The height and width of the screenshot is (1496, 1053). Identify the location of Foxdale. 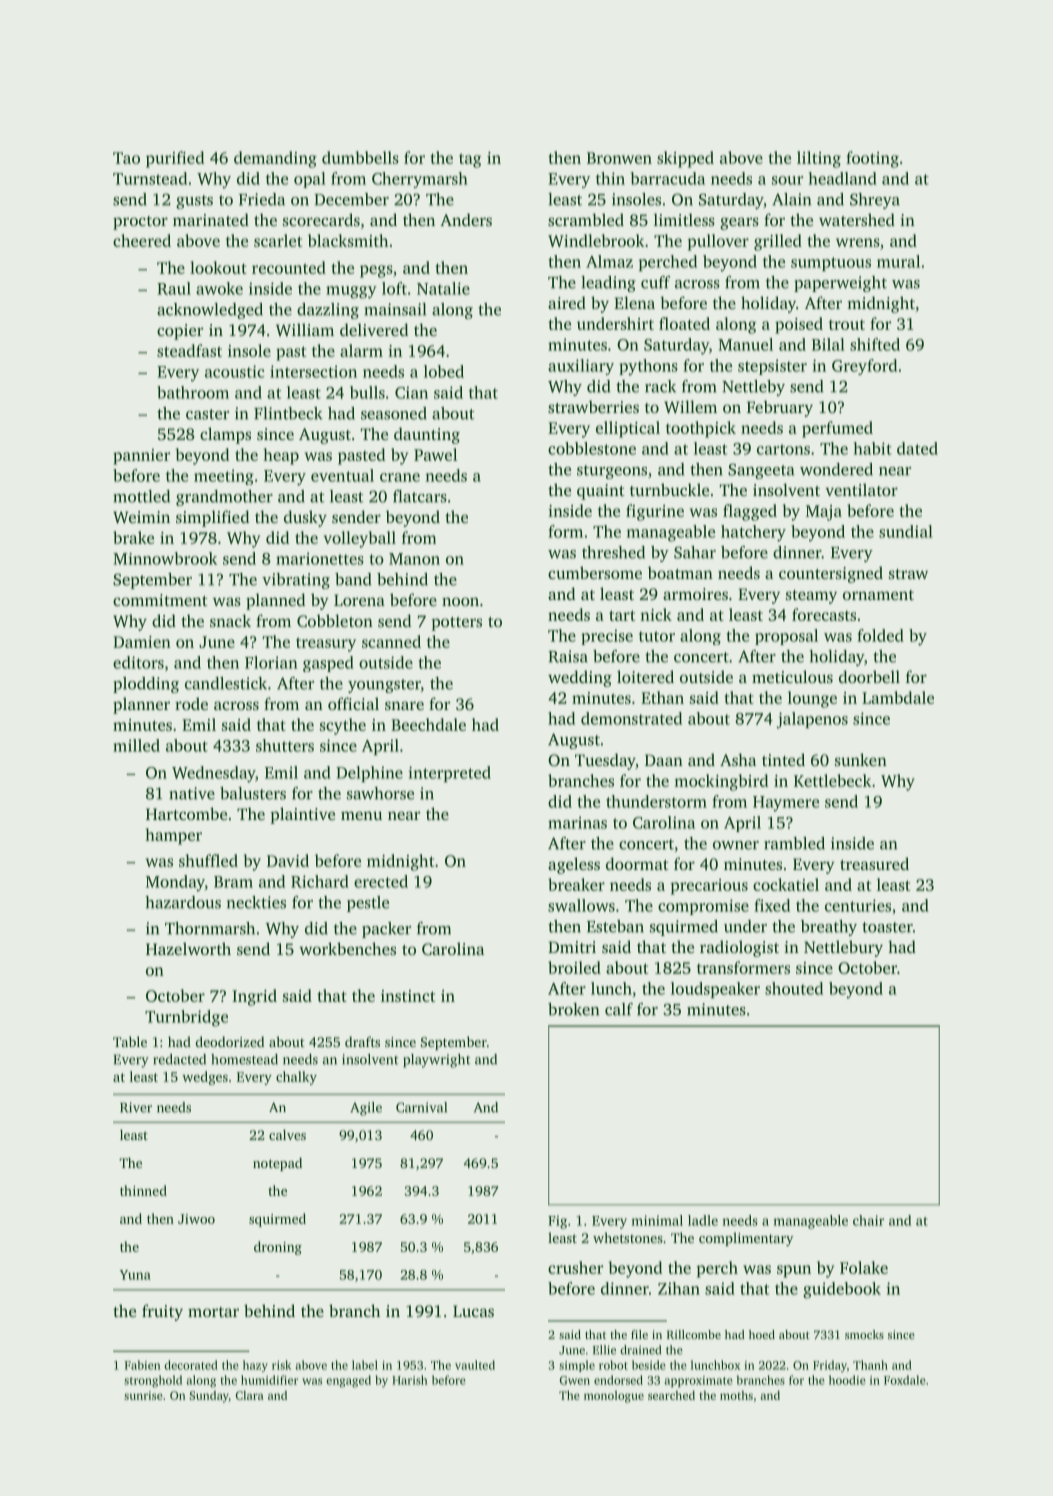
(905, 1380).
